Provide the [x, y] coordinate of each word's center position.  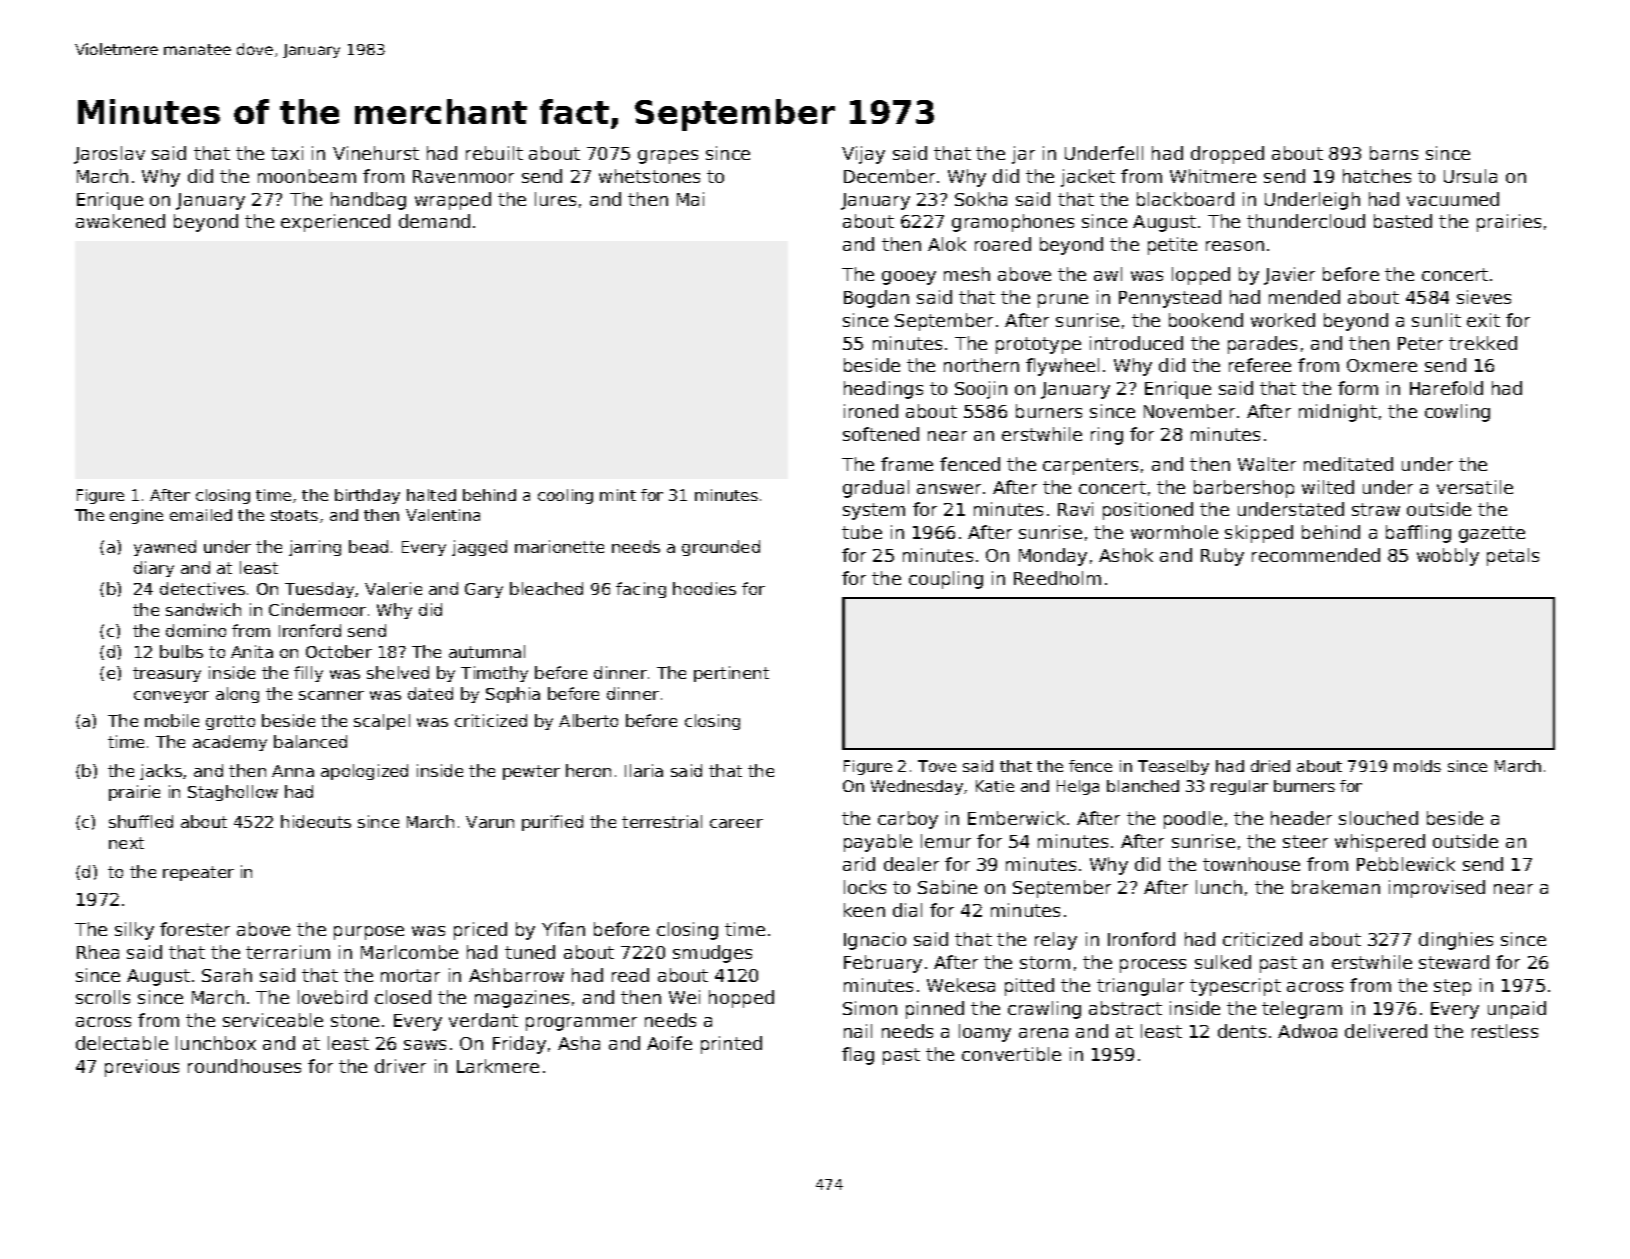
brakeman [1336, 887]
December [889, 176]
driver [400, 1066]
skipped [1259, 534]
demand [434, 221]
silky [134, 931]
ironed [871, 411]
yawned [165, 548]
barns [1394, 153]
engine [136, 516]
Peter [1420, 343]
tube [862, 532]
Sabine [947, 887]
